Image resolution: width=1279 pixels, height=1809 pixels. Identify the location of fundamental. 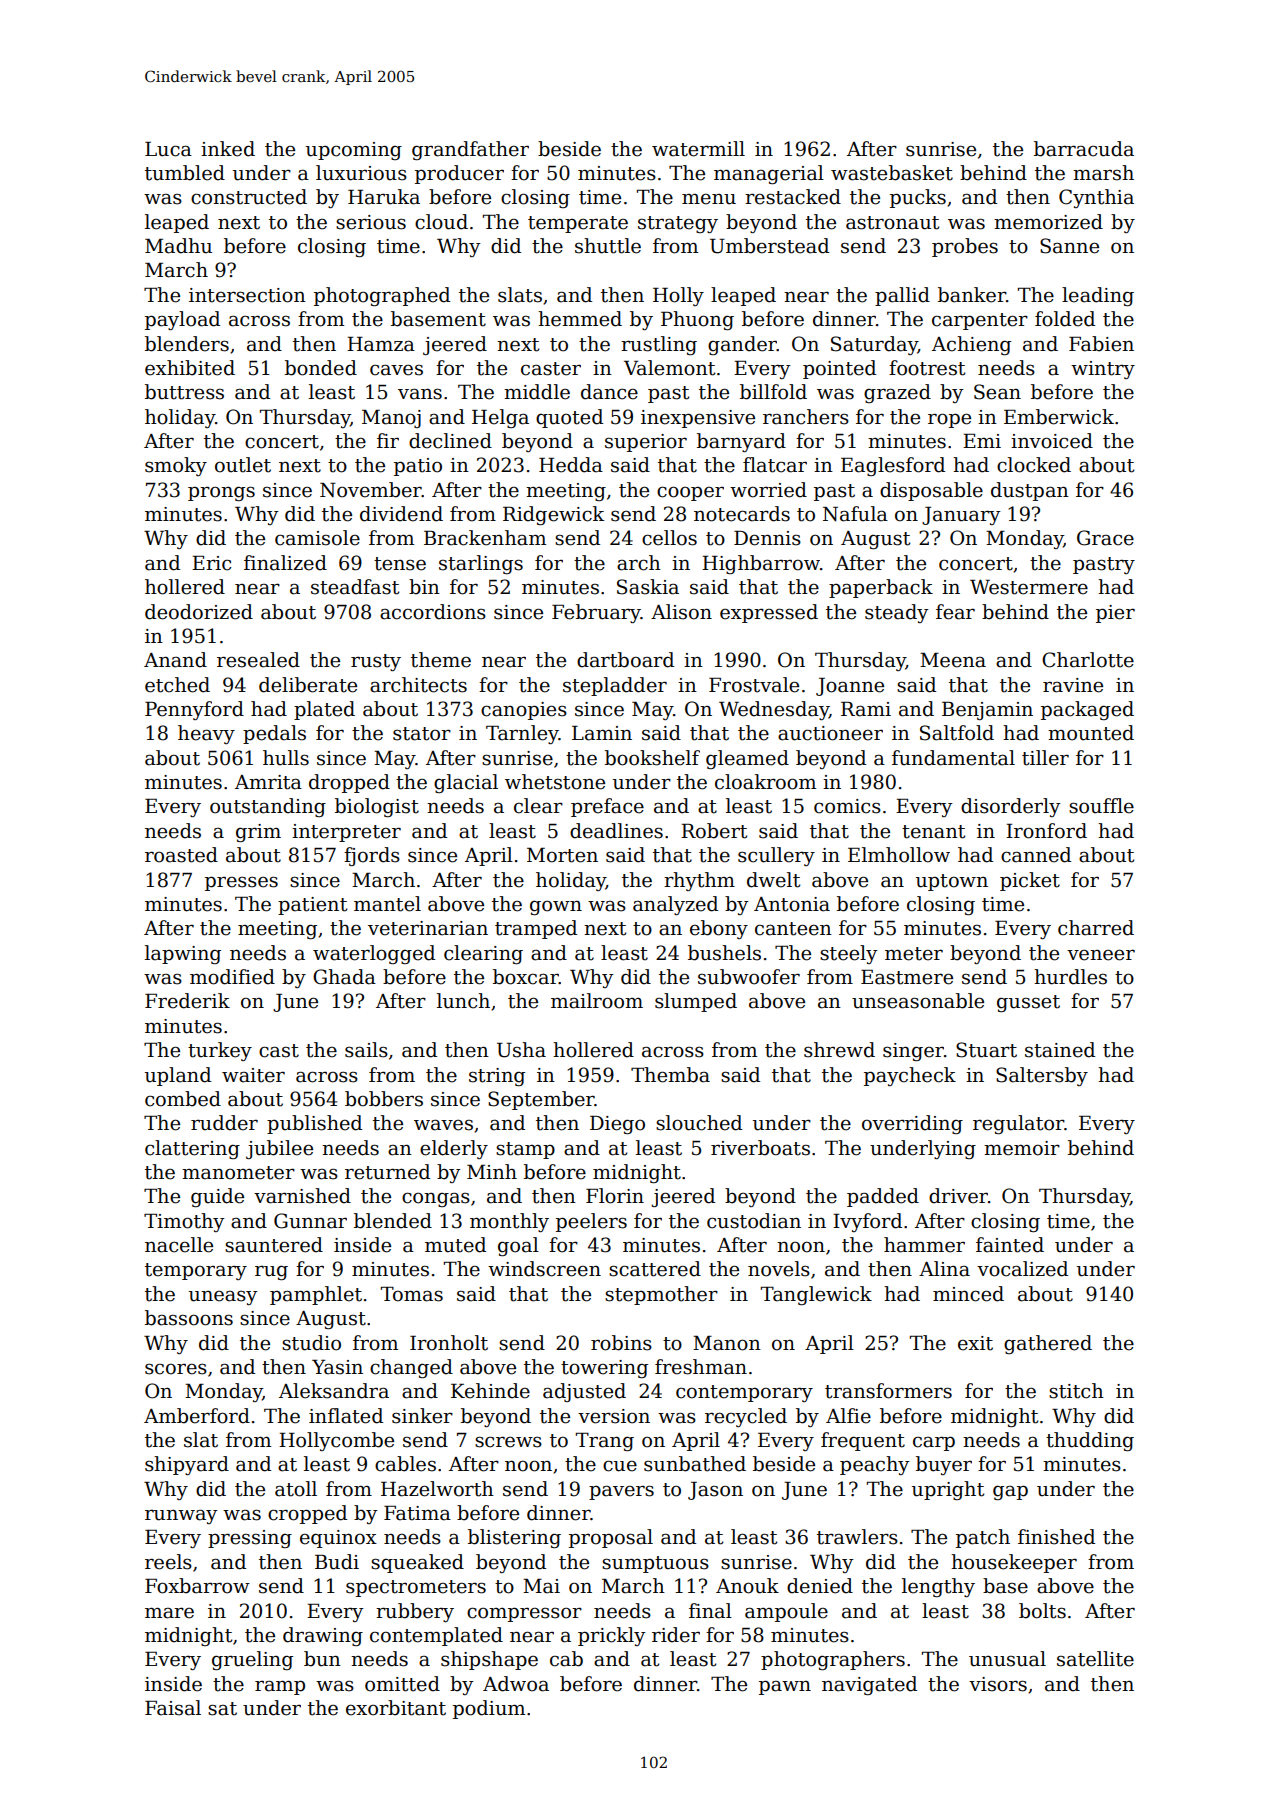
(953, 758).
